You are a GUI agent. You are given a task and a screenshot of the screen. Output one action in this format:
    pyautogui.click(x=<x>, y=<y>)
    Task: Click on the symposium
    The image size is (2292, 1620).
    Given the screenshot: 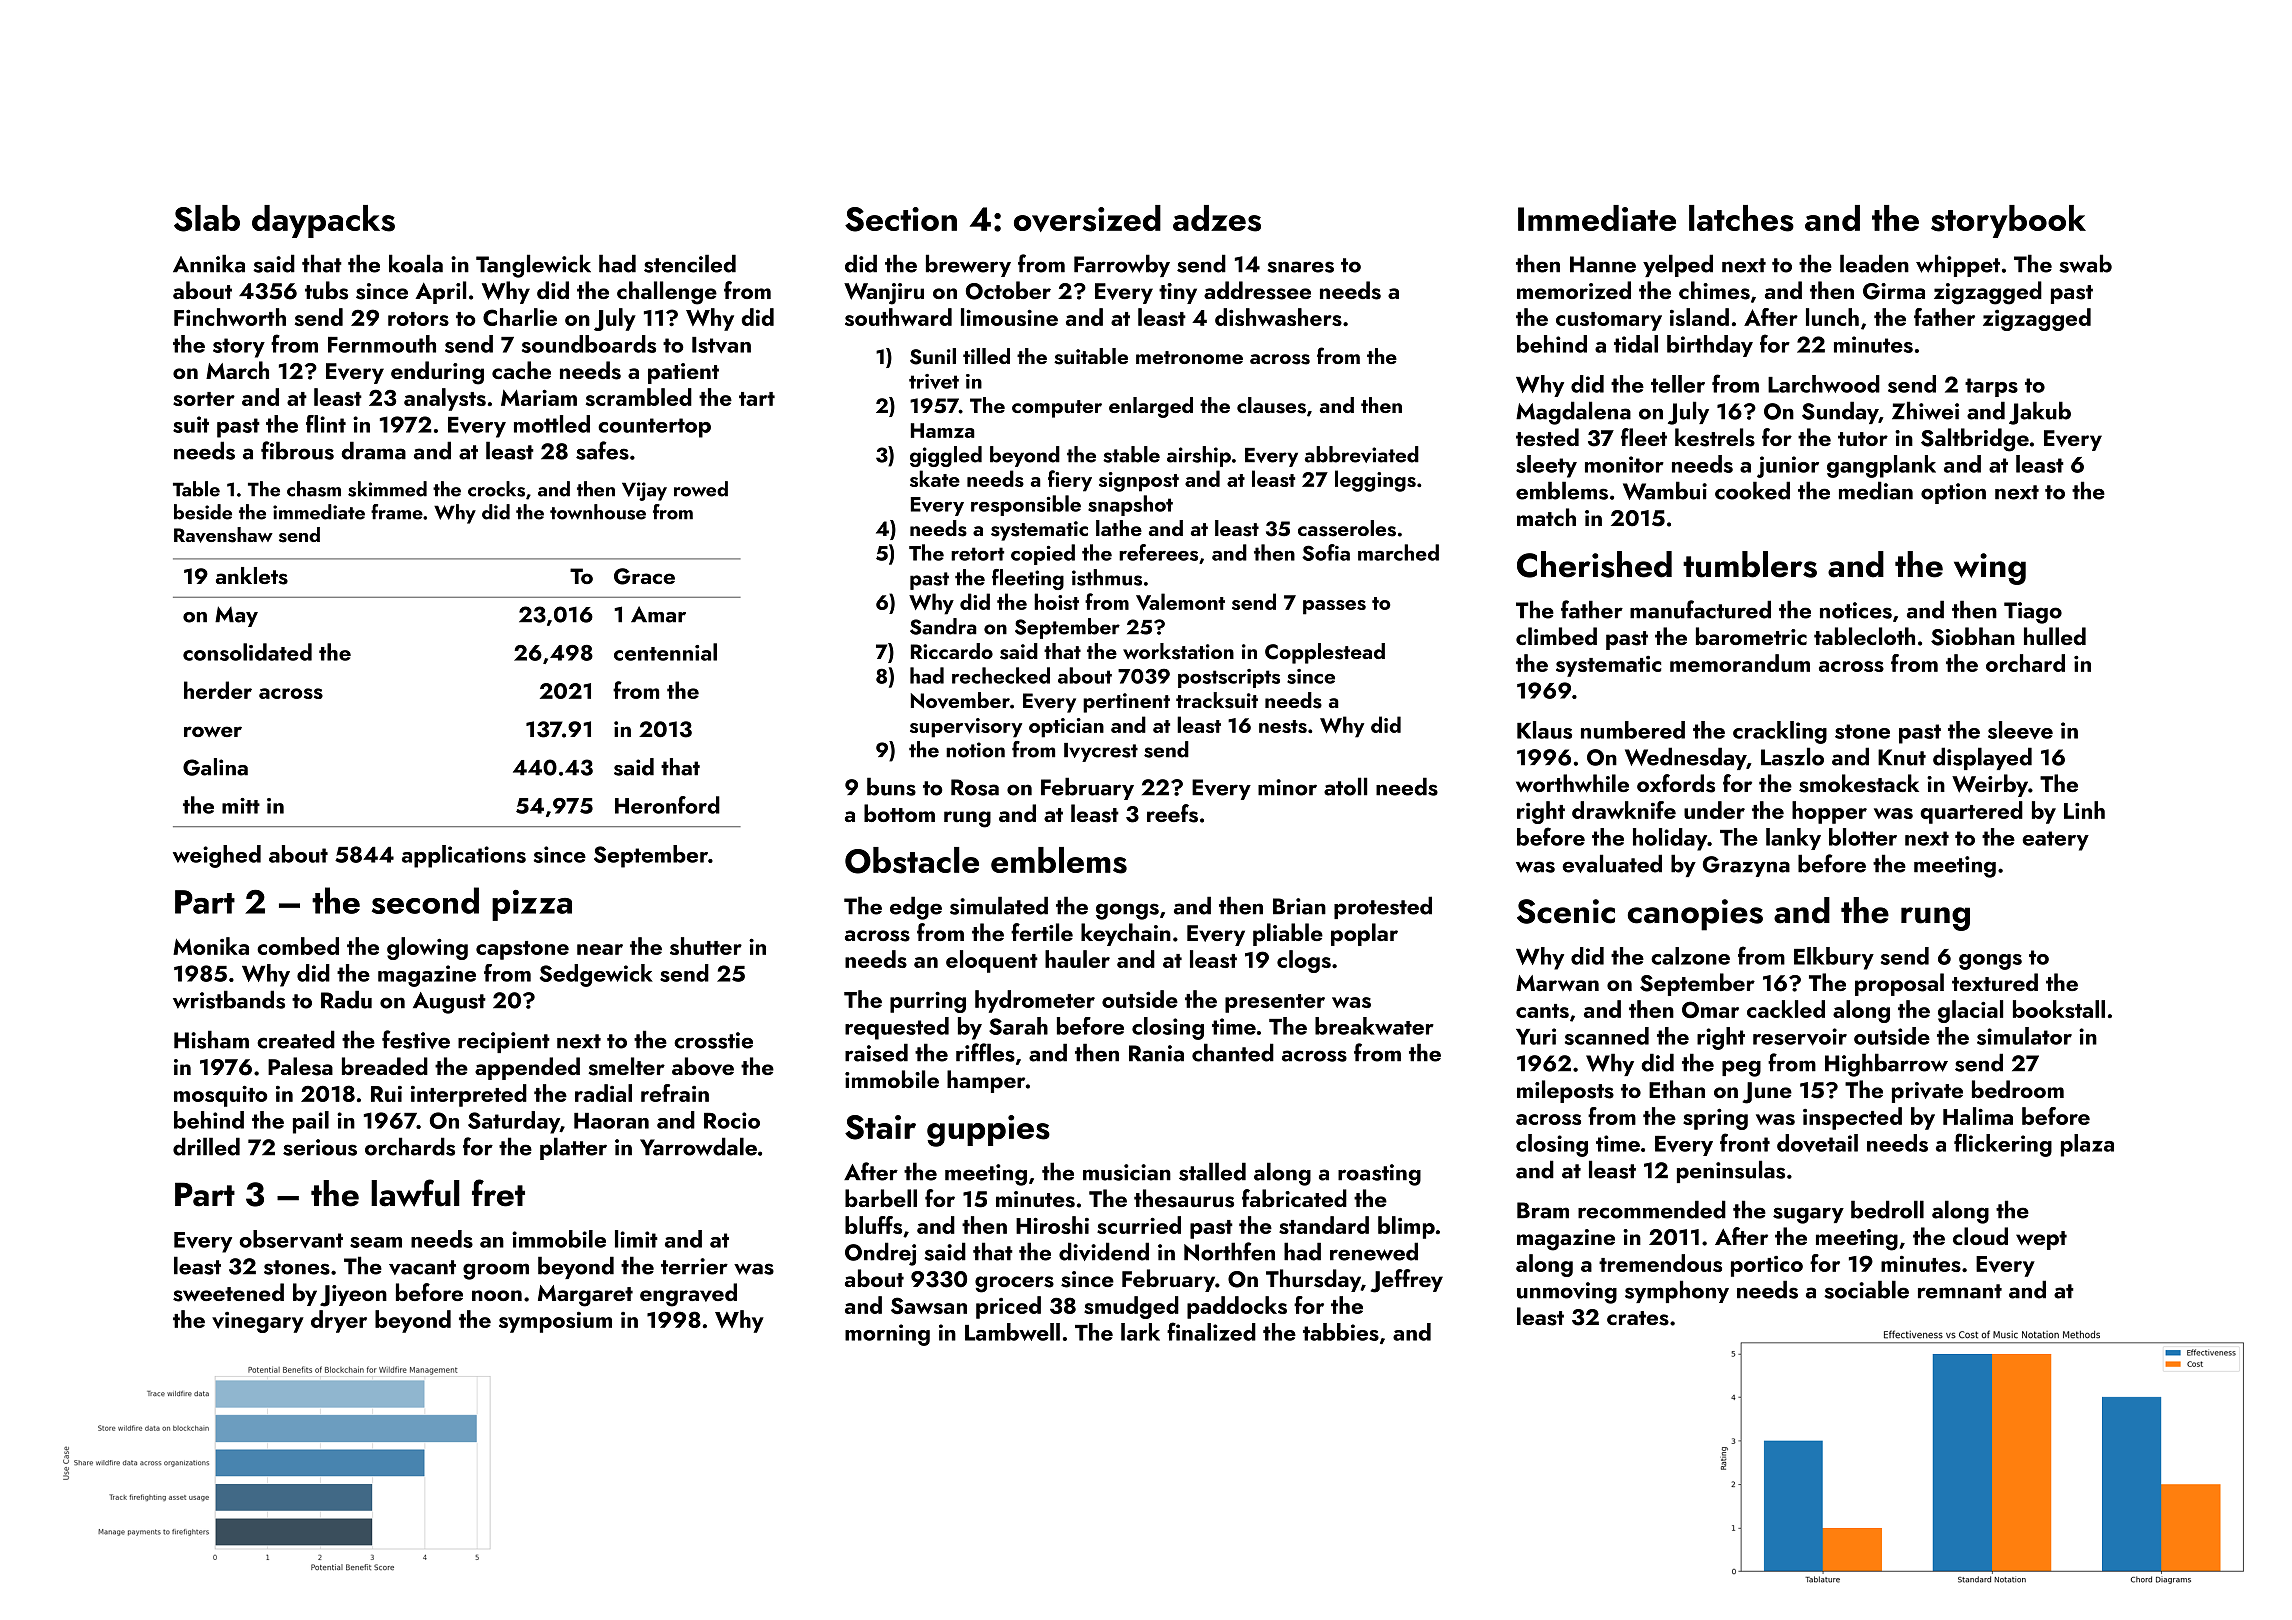 What is the action you would take?
    pyautogui.click(x=555, y=1322)
